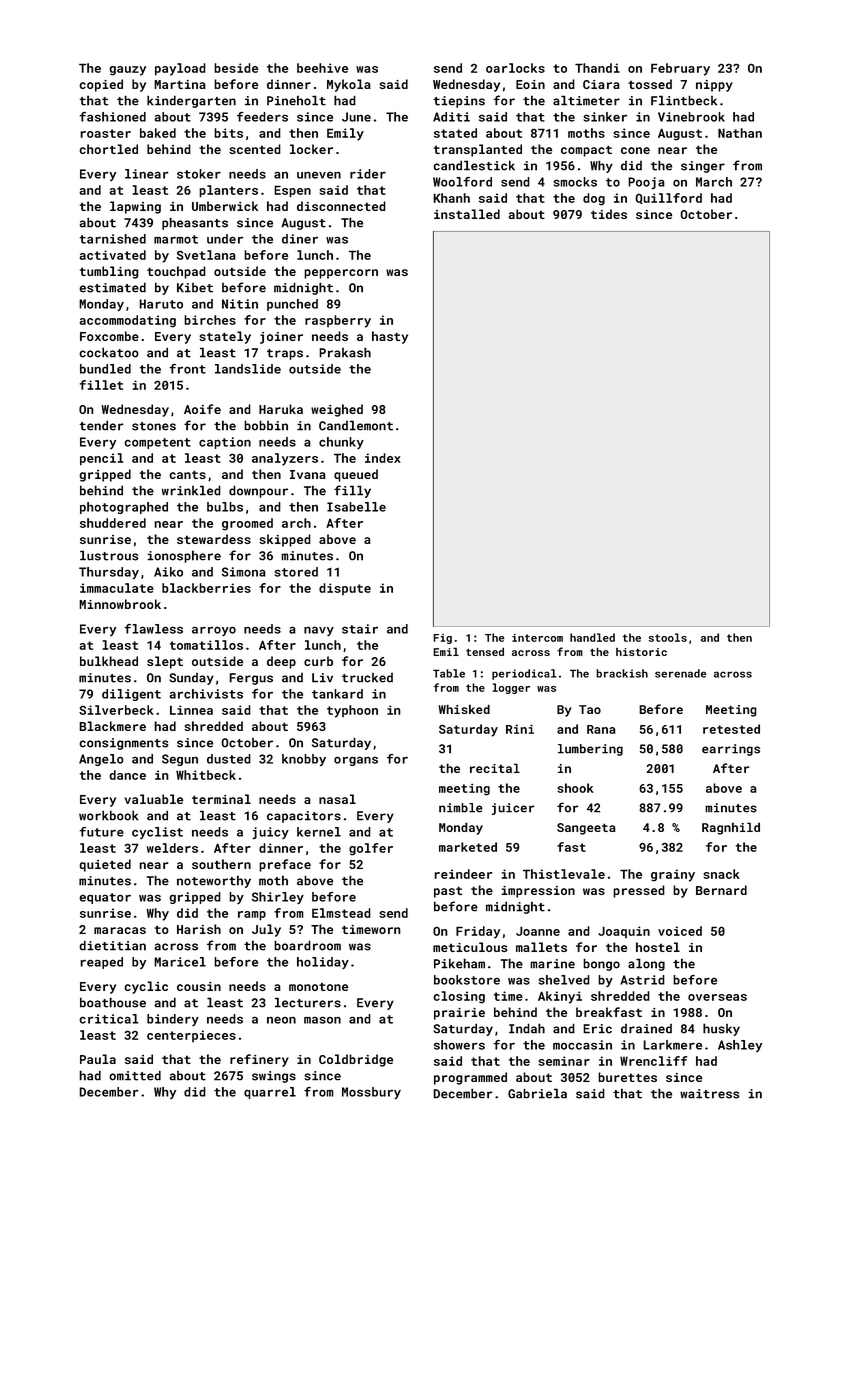 The width and height of the screenshot is (849, 1400). What do you see at coordinates (360, 629) in the screenshot?
I see `stair` at bounding box center [360, 629].
